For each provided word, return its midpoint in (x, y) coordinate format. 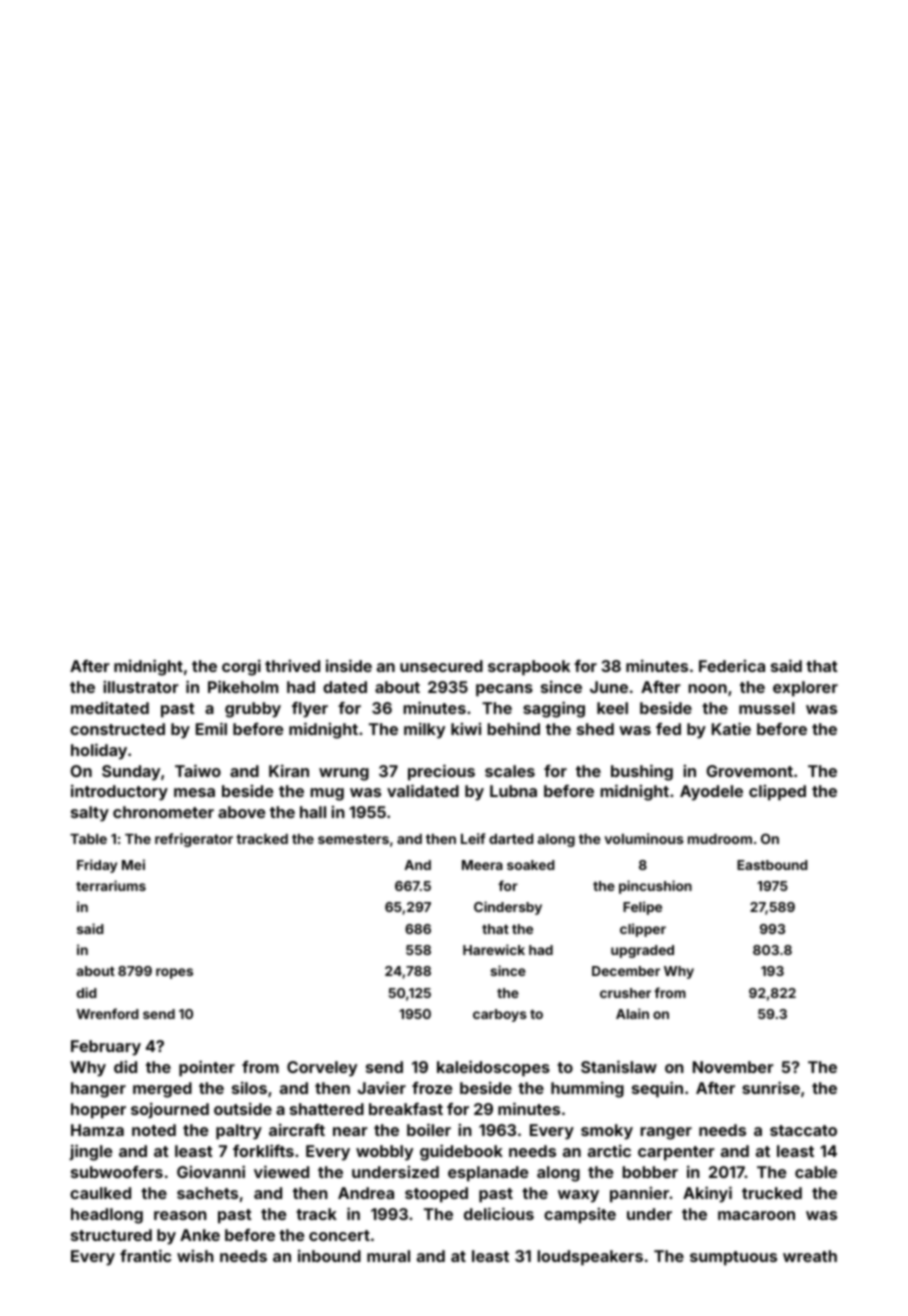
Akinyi (707, 1194)
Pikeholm (243, 686)
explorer (805, 689)
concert (339, 1235)
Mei (133, 864)
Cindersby (508, 908)
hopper (98, 1111)
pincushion (655, 887)
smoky (607, 1132)
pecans (504, 690)
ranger (666, 1133)
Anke (200, 1235)
